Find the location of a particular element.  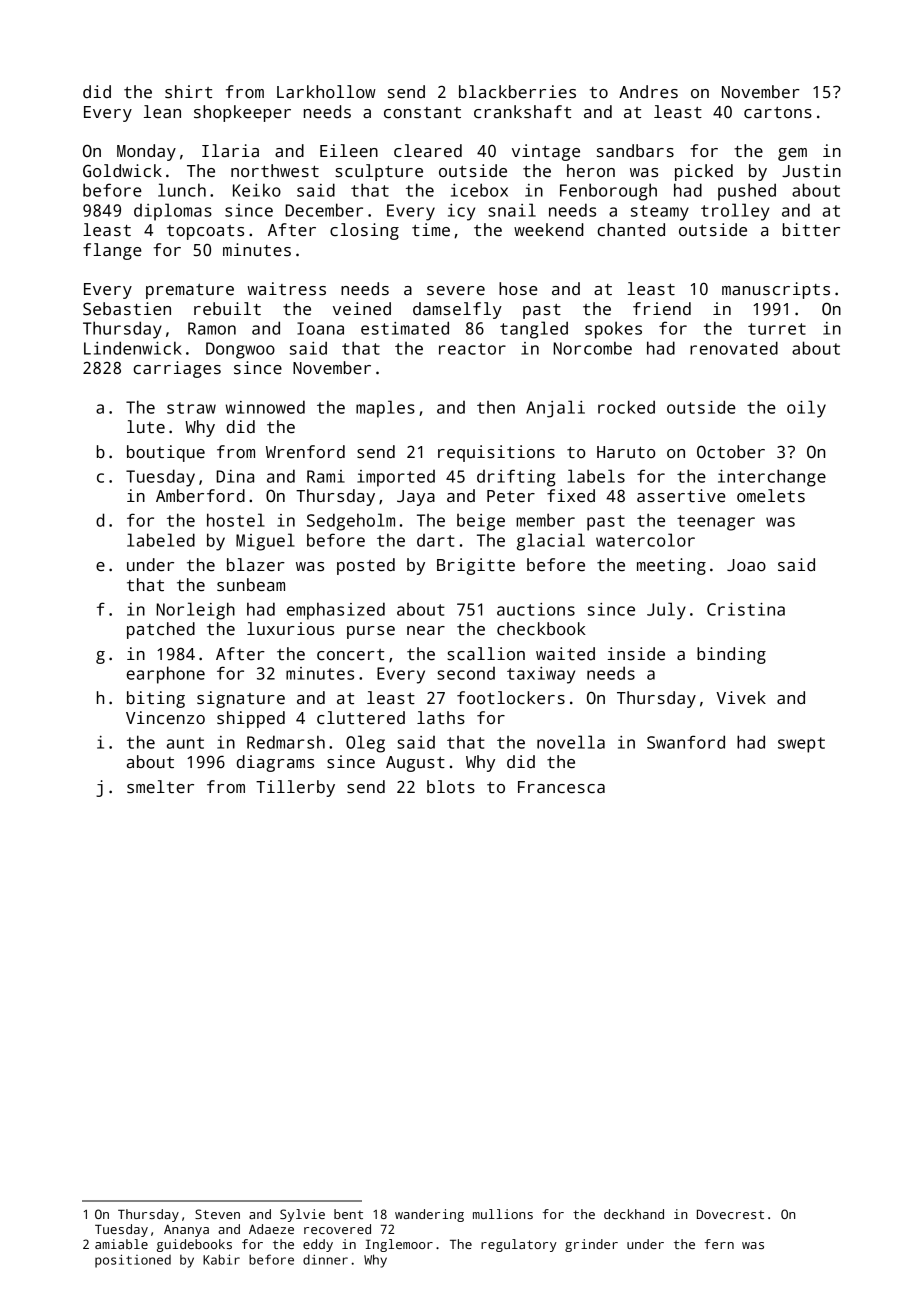

flange is located at coordinates (112, 251).
